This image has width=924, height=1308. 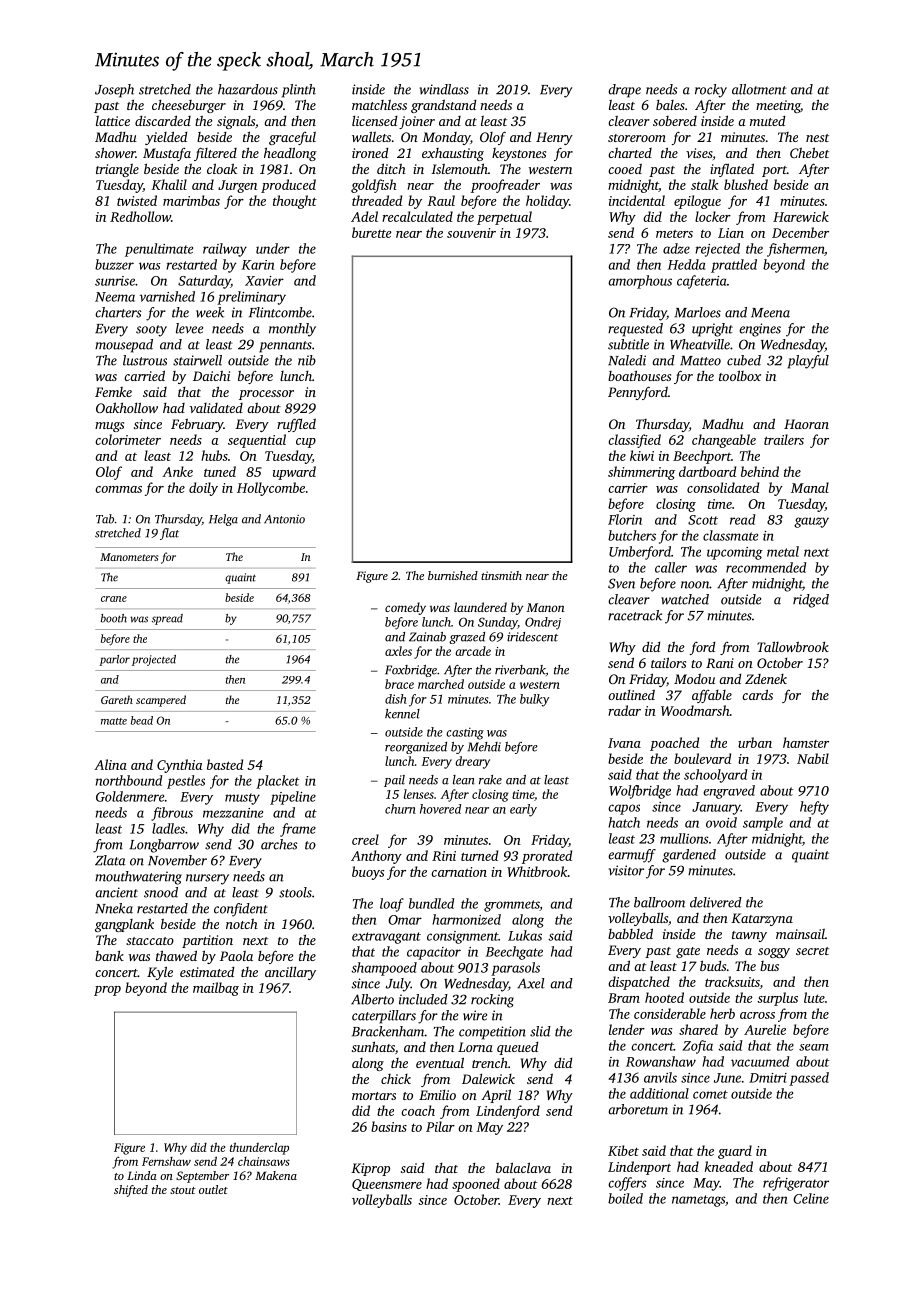 What do you see at coordinates (694, 679) in the image?
I see `Modou` at bounding box center [694, 679].
